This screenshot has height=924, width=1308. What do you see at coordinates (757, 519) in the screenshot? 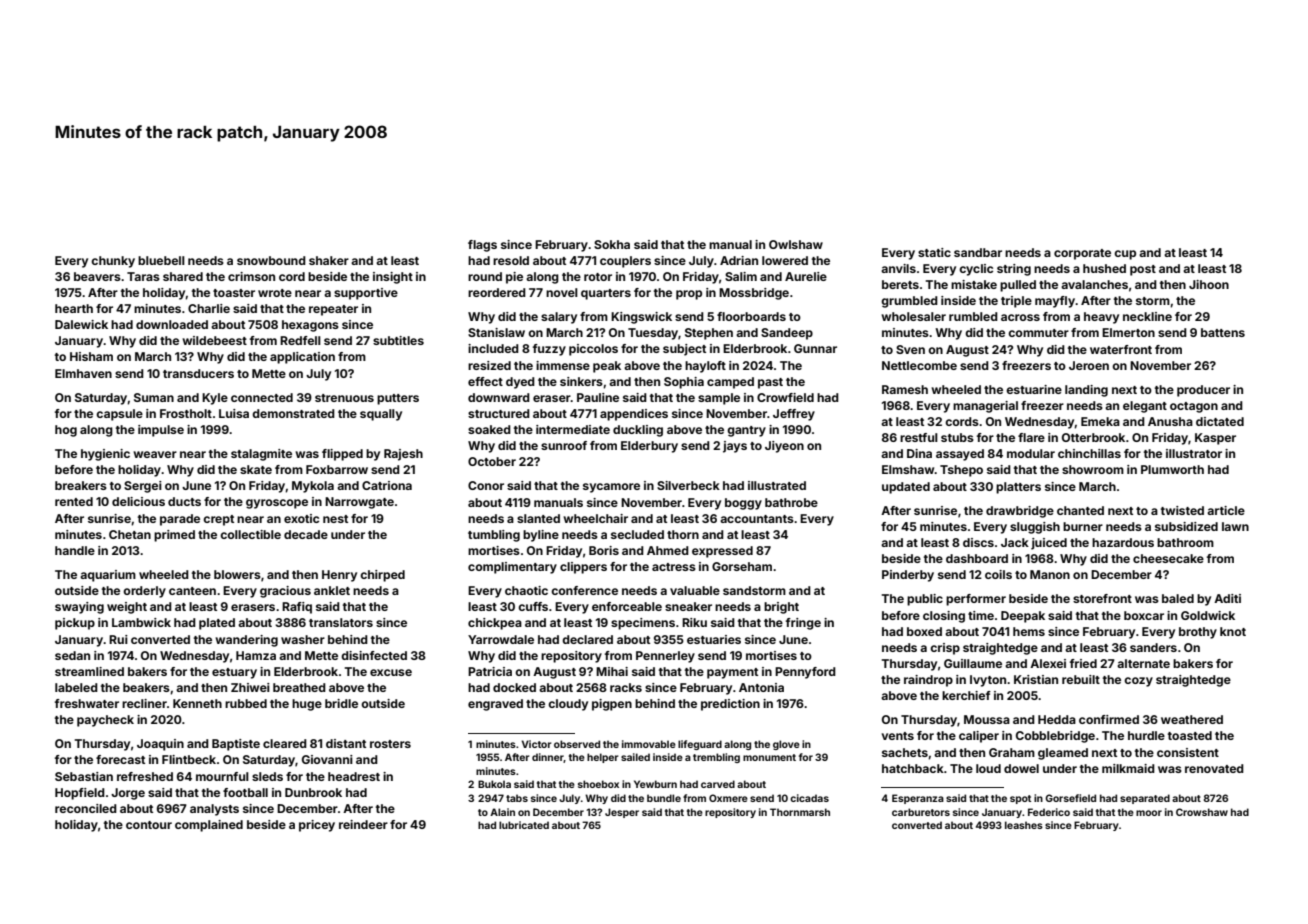
I see `accountants` at bounding box center [757, 519].
